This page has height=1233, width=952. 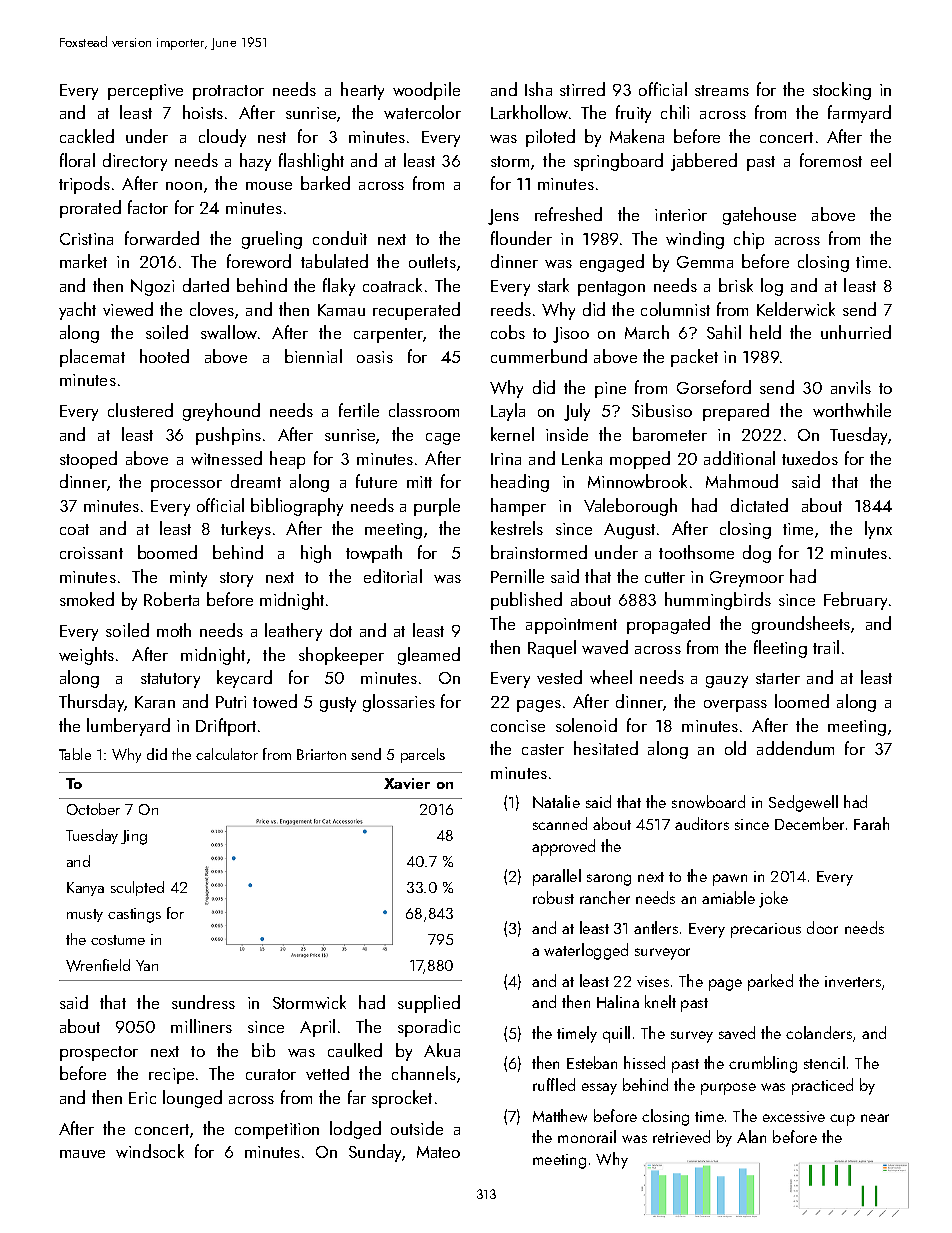 What do you see at coordinates (851, 387) in the page?
I see `anvils` at bounding box center [851, 387].
